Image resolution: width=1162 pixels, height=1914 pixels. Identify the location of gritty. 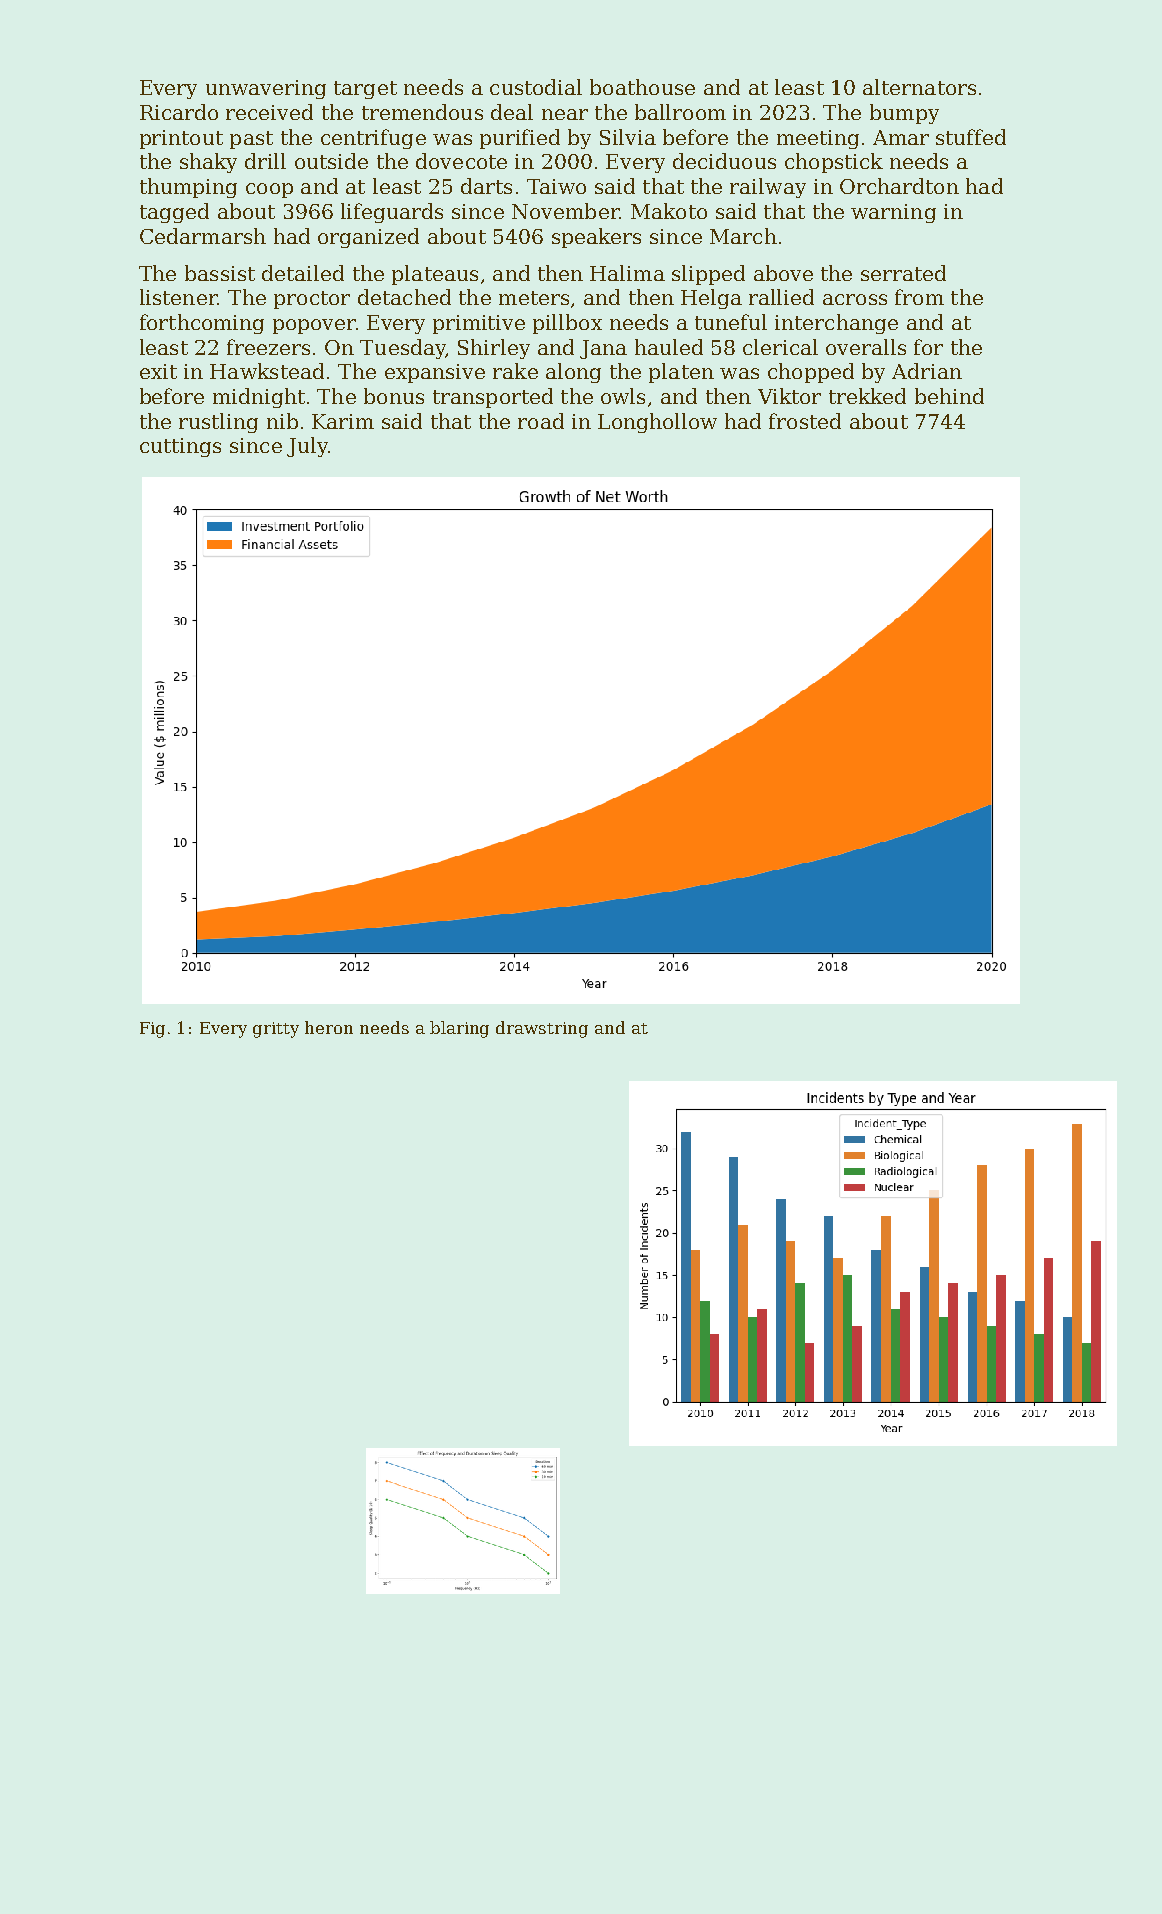
(276, 1030).
